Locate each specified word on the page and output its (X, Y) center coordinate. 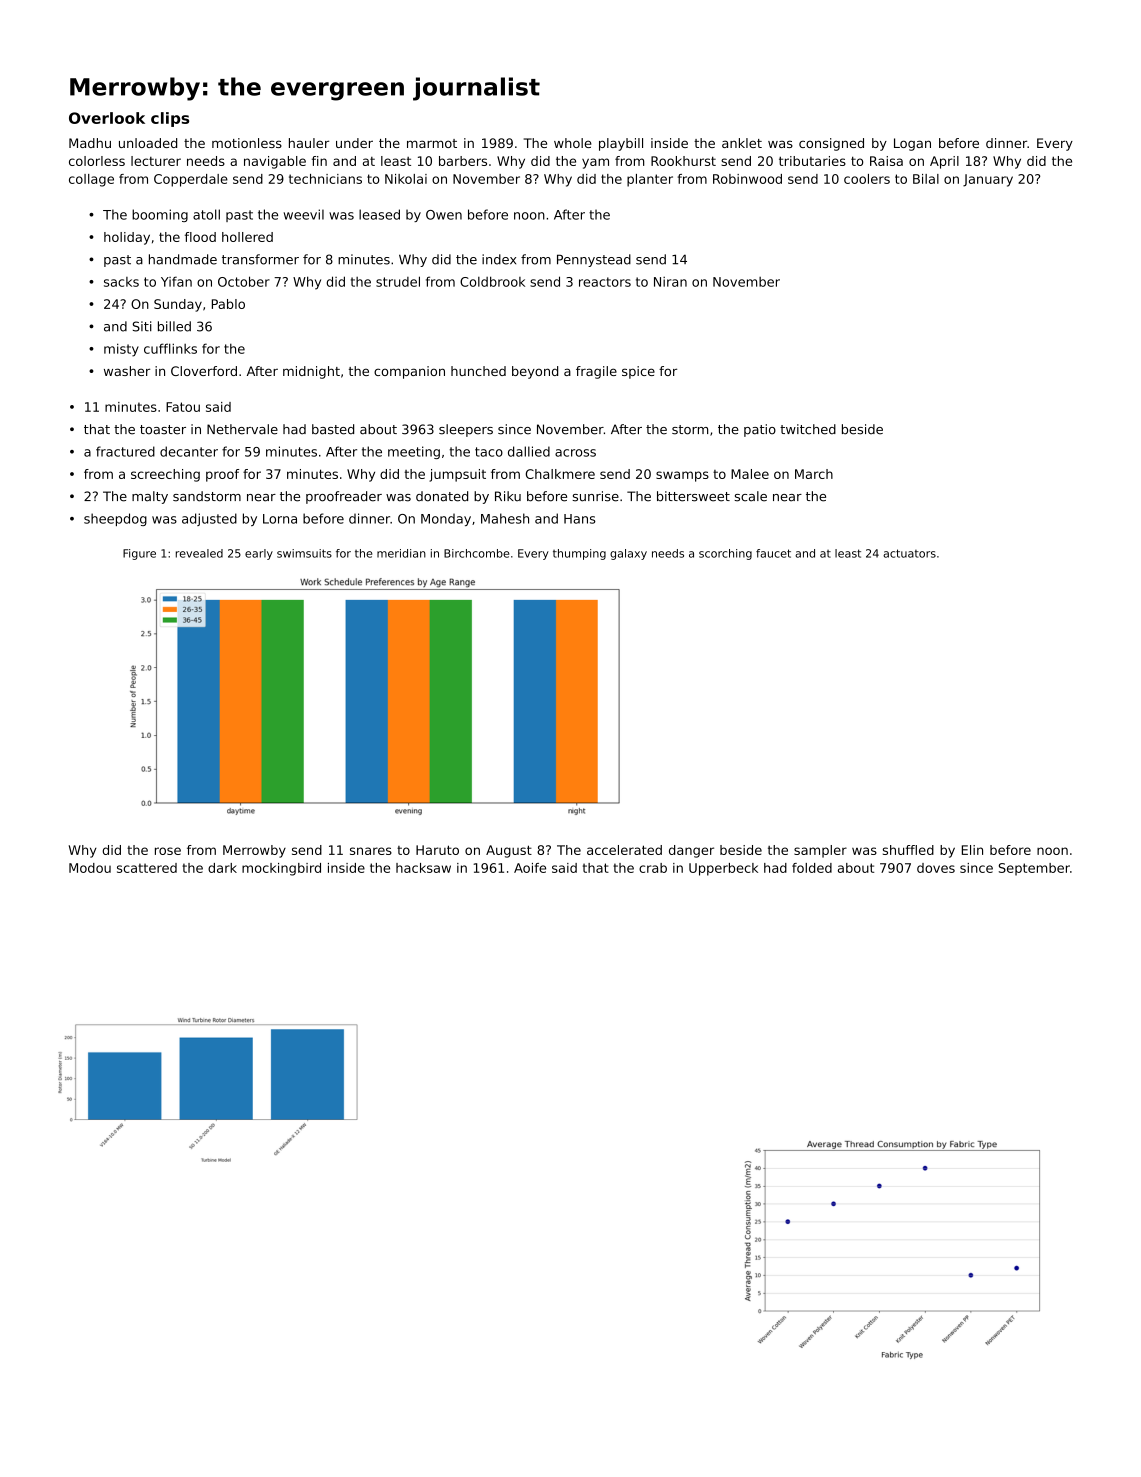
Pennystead (594, 260)
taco (489, 452)
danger (691, 851)
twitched (808, 429)
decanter (189, 451)
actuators (909, 553)
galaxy (628, 554)
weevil (304, 214)
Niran (670, 282)
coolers (867, 179)
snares (371, 851)
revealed (199, 553)
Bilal (926, 179)
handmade (183, 259)
